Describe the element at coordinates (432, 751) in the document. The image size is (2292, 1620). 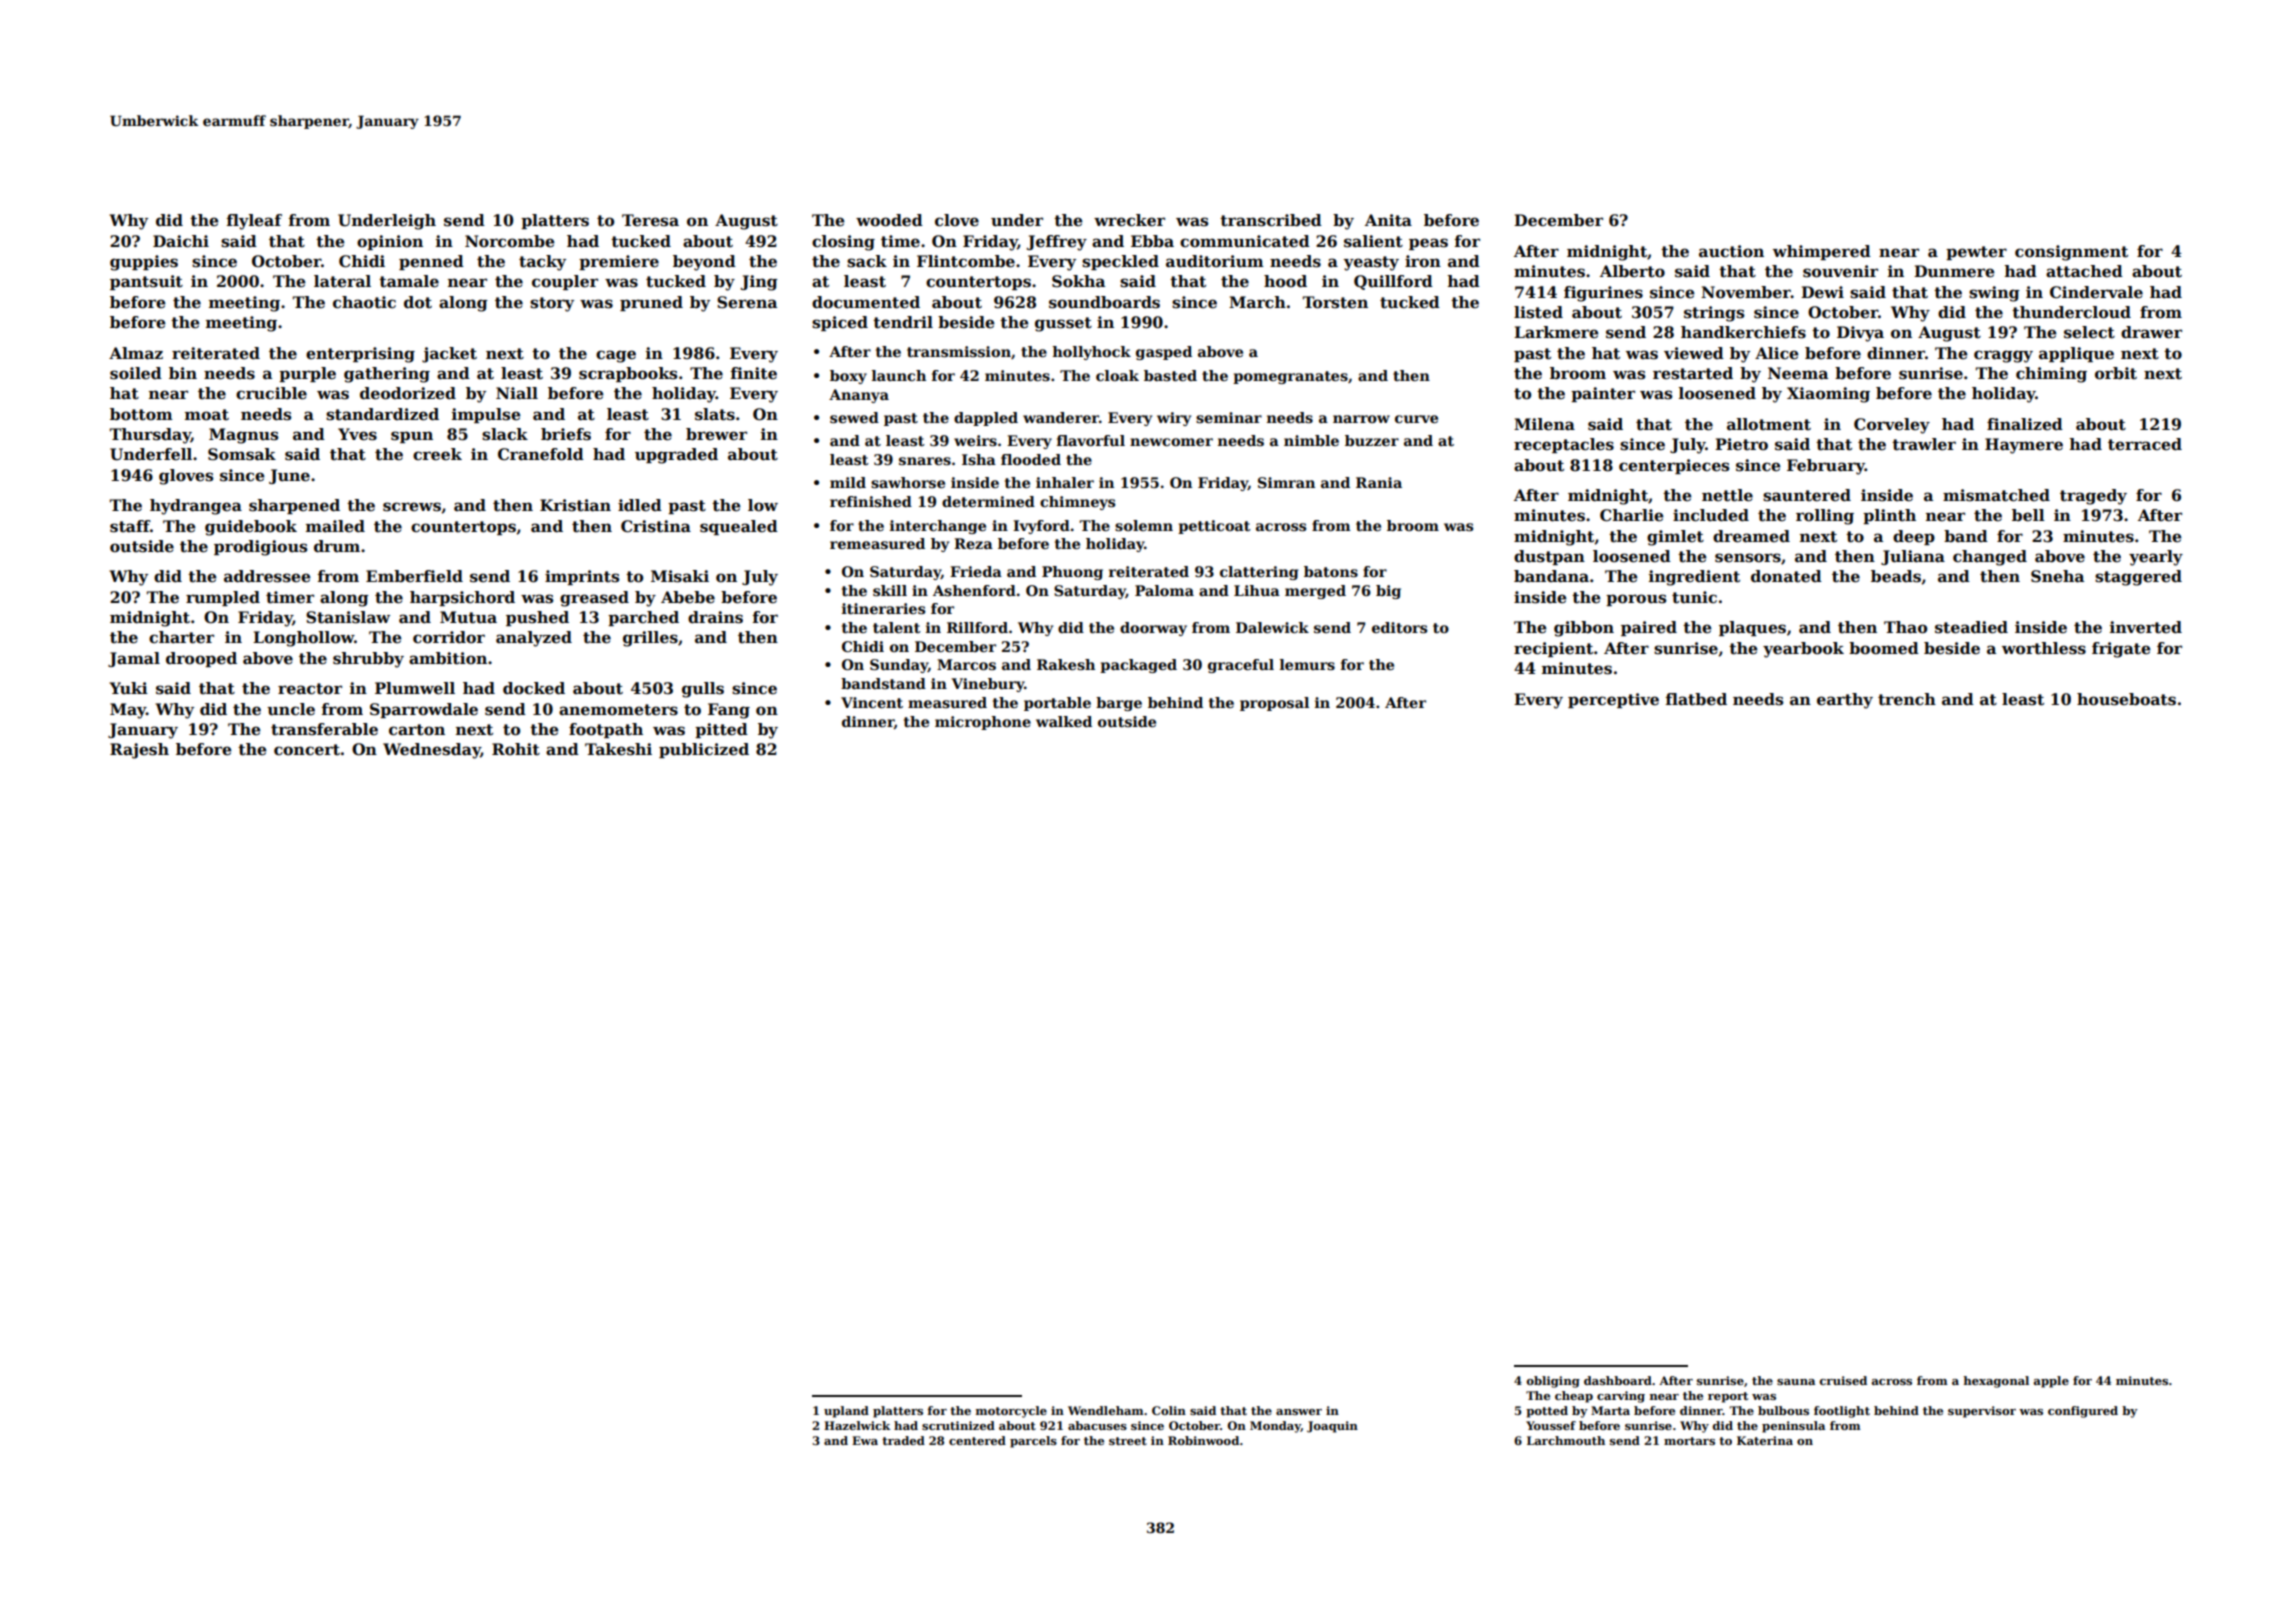
I see `Wednesday` at that location.
